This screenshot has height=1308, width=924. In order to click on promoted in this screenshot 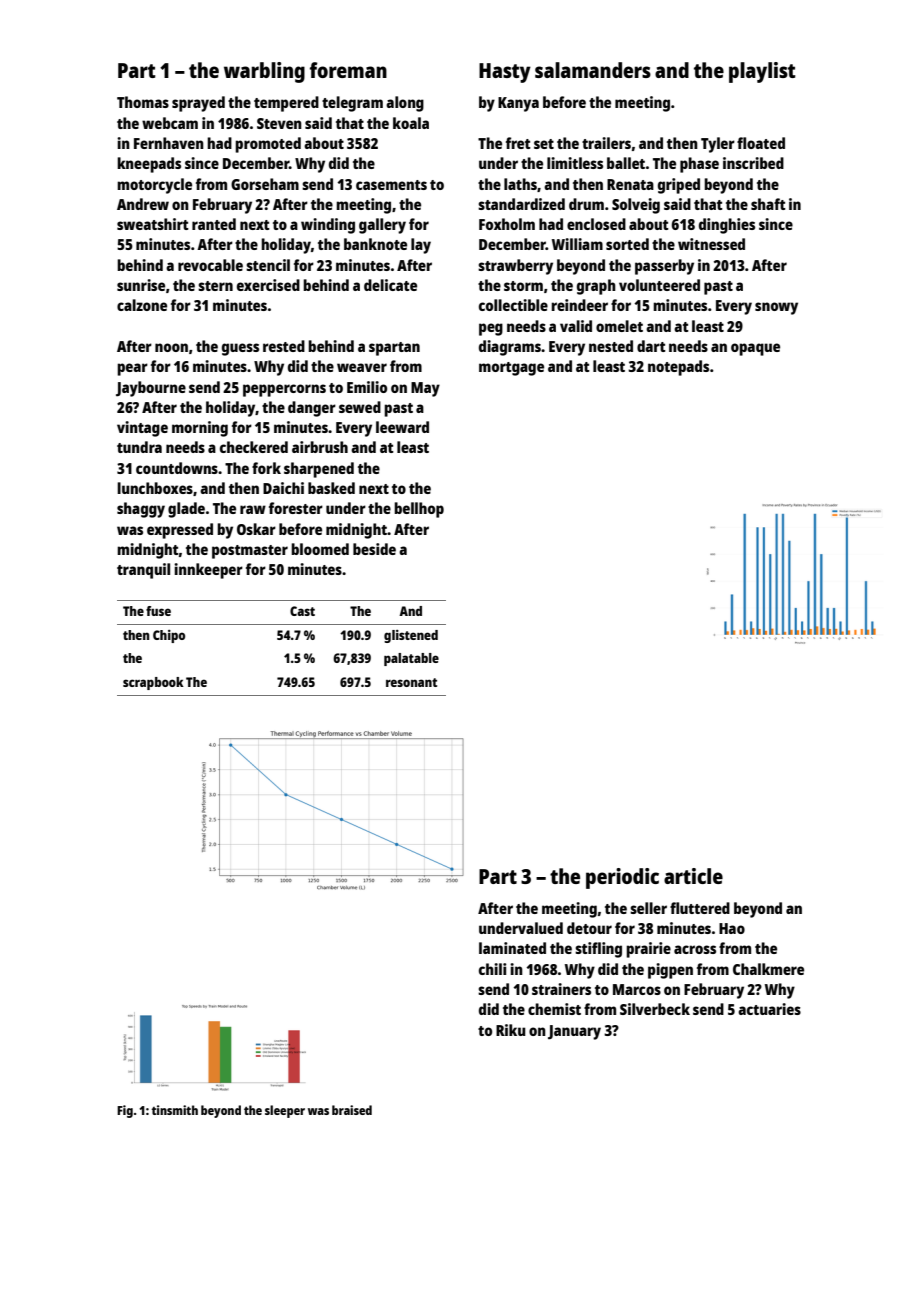, I will do `click(268, 145)`.
